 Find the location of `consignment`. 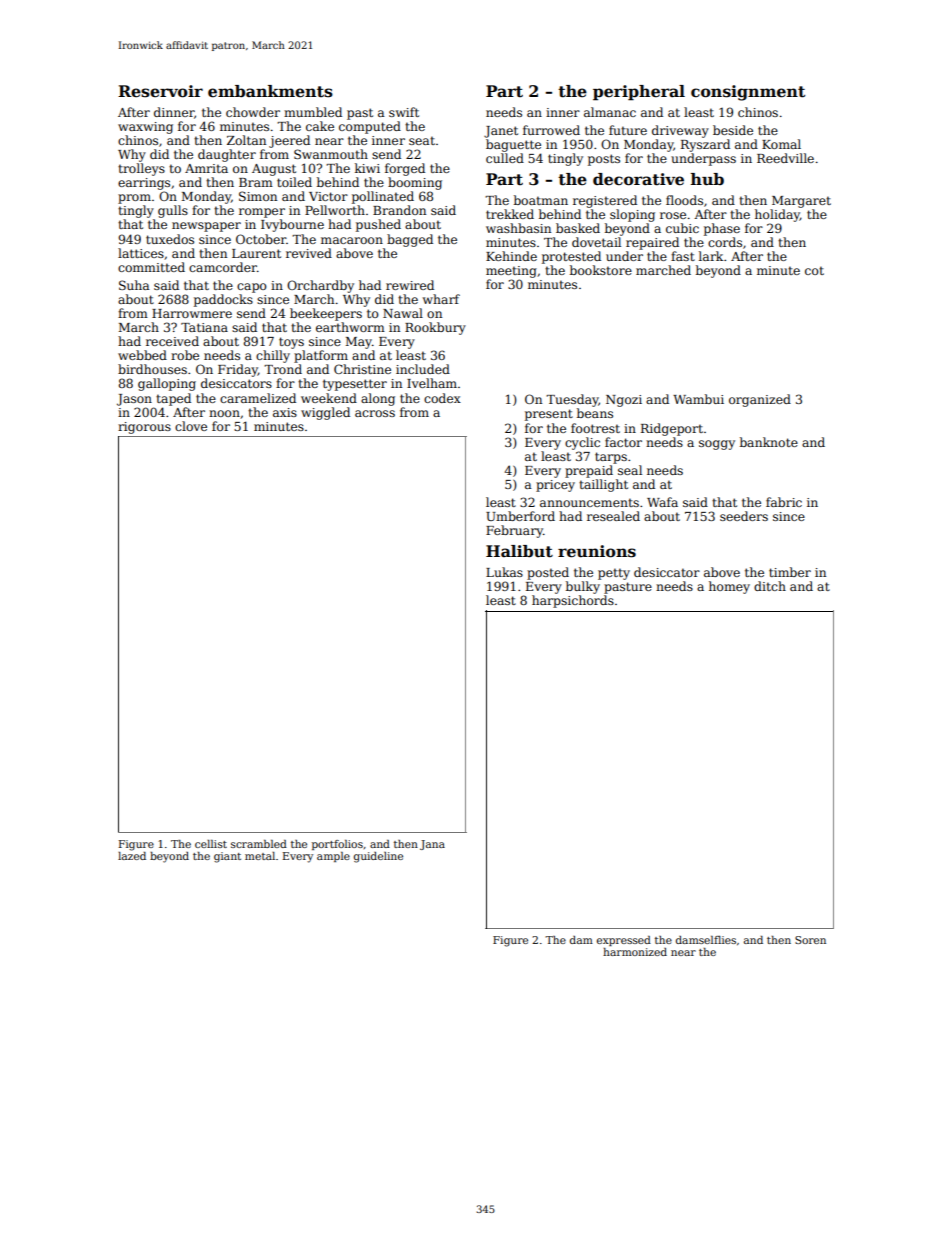

consignment is located at coordinates (748, 93).
